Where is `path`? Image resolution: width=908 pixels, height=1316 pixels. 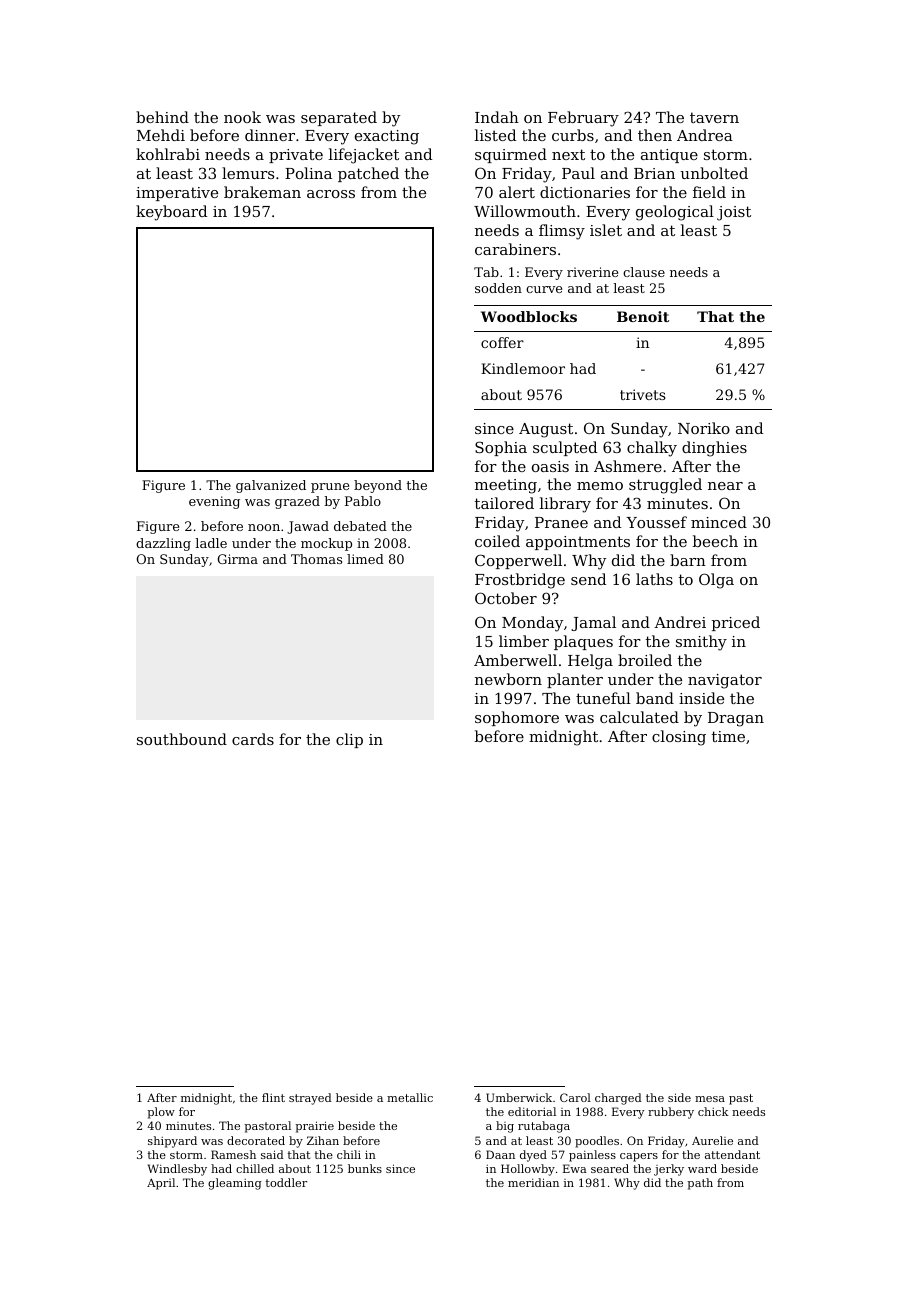 path is located at coordinates (700, 1184).
